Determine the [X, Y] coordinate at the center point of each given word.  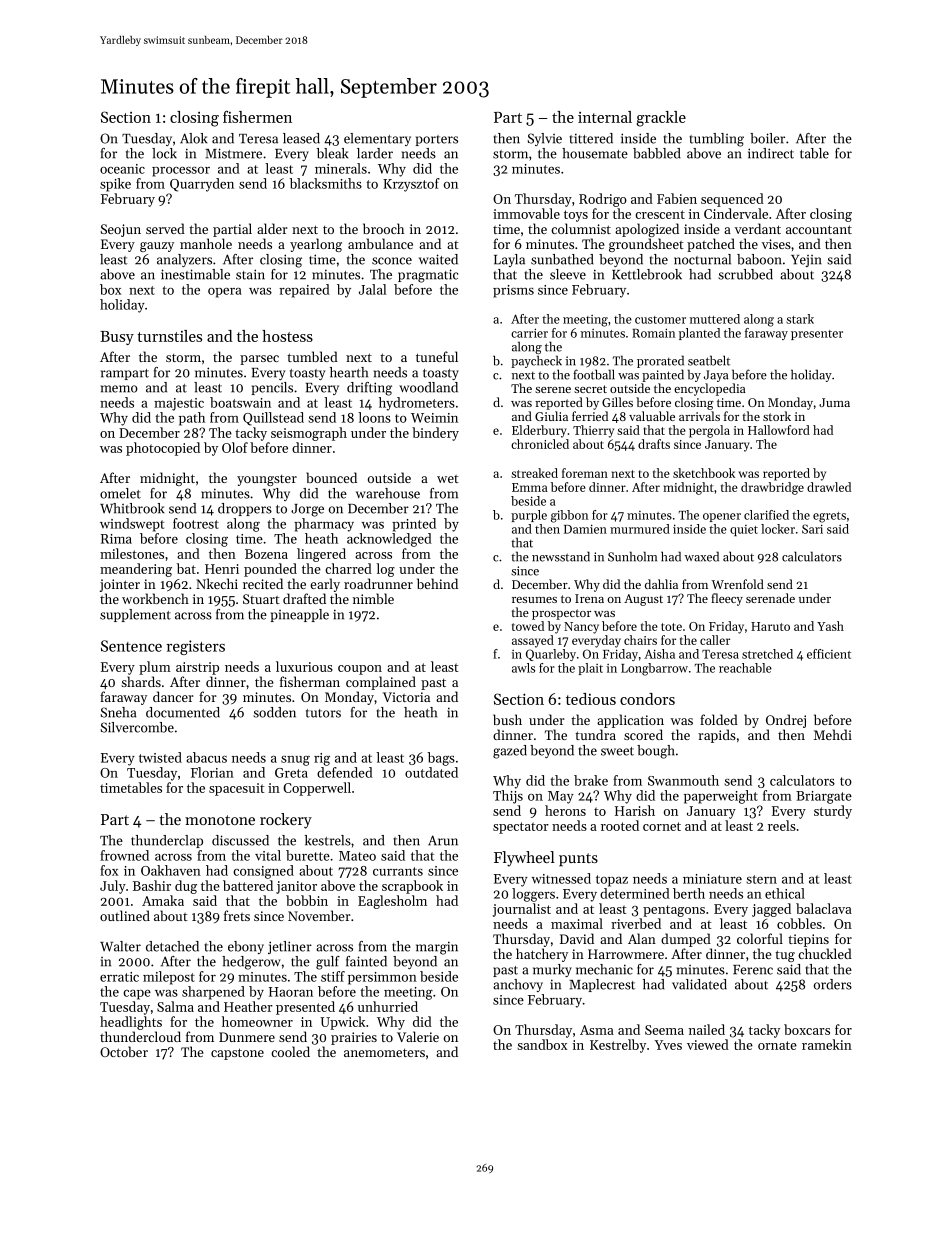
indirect [771, 153]
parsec [259, 360]
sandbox [542, 1044]
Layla [509, 260]
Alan [642, 938]
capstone [237, 1054]
